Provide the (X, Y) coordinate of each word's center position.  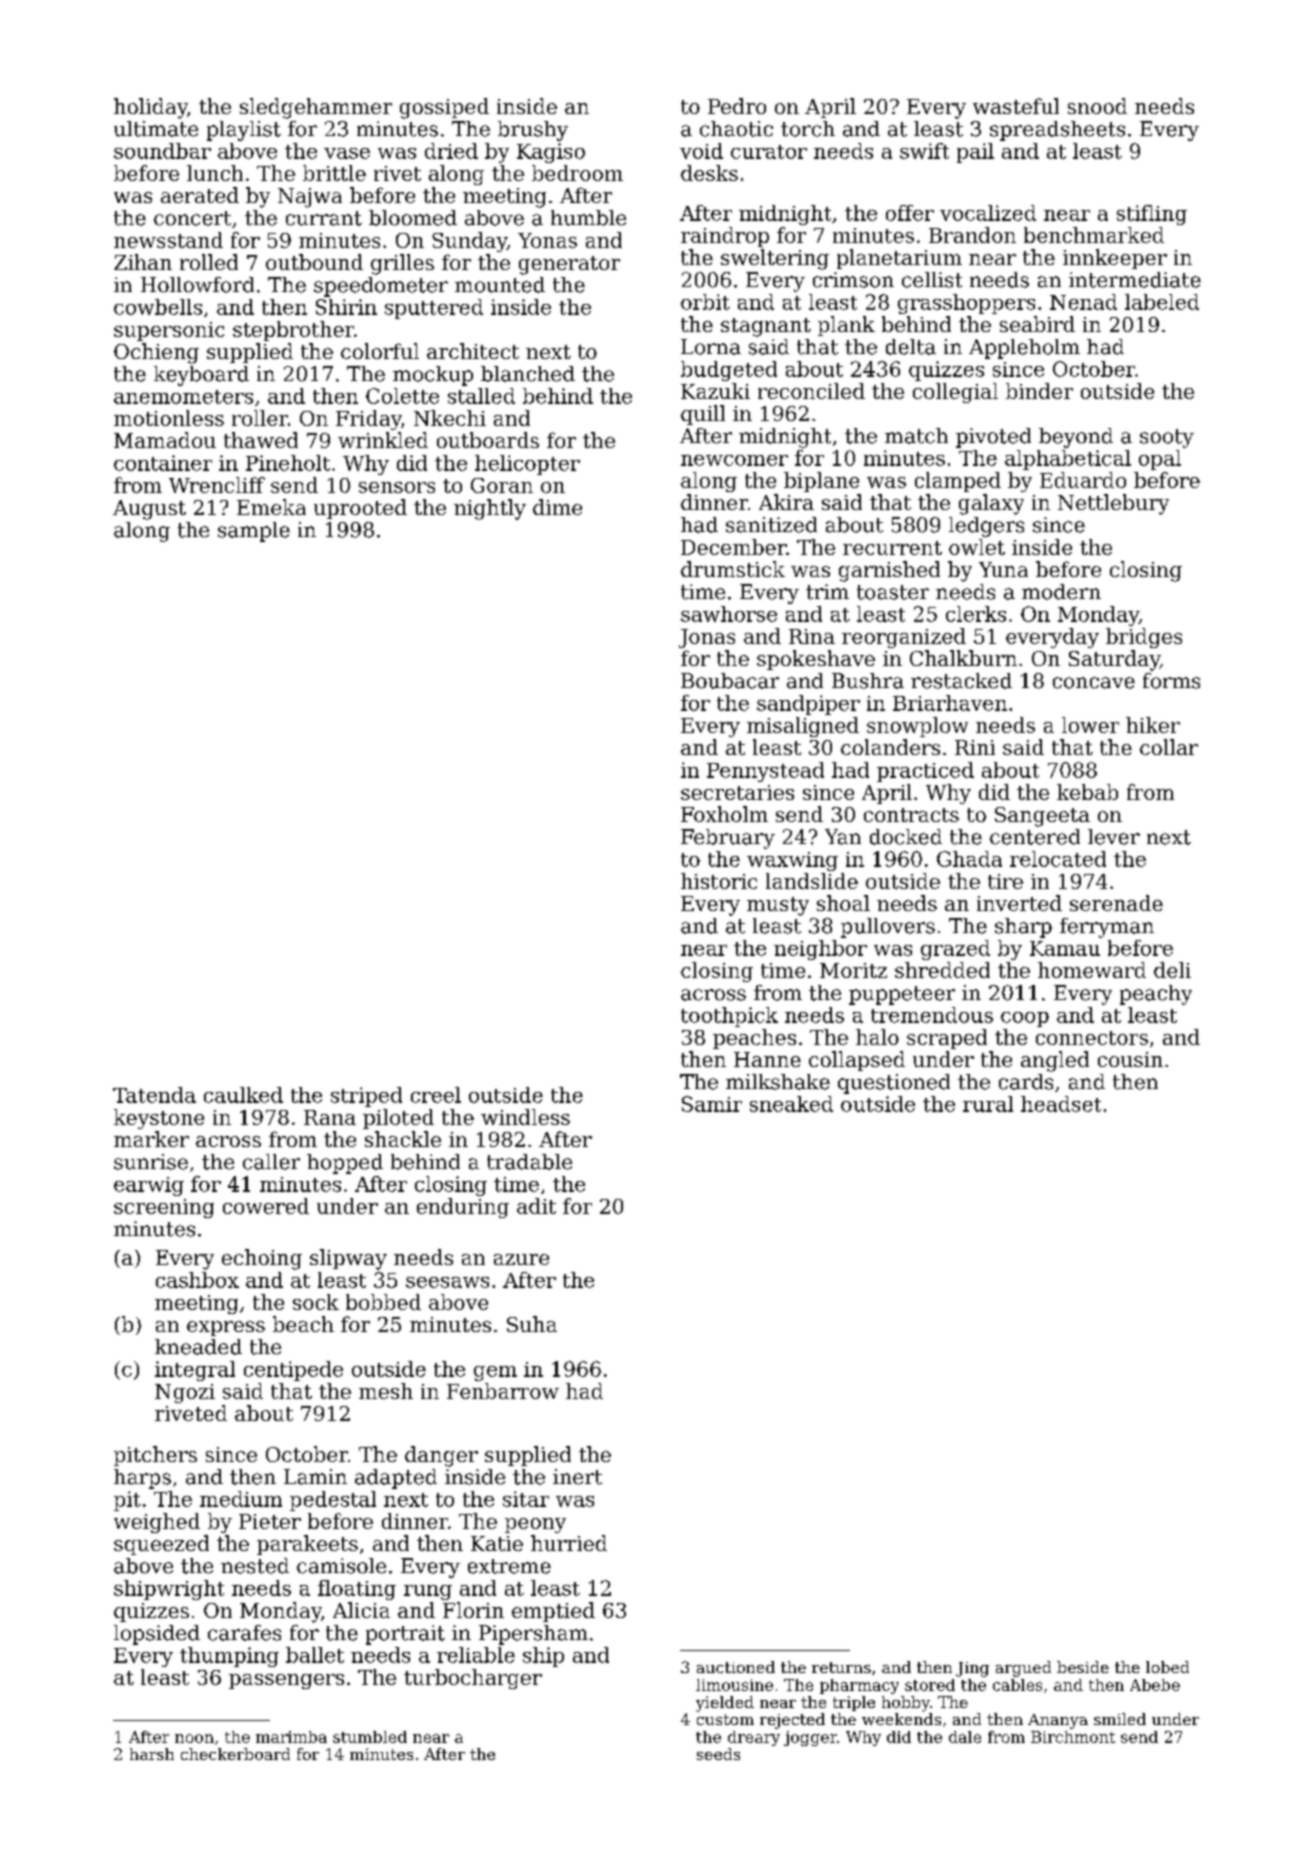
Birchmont (1073, 1737)
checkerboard (235, 1754)
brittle (334, 173)
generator (569, 265)
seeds (718, 1754)
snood (1097, 106)
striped (366, 1097)
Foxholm (724, 814)
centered (1035, 837)
